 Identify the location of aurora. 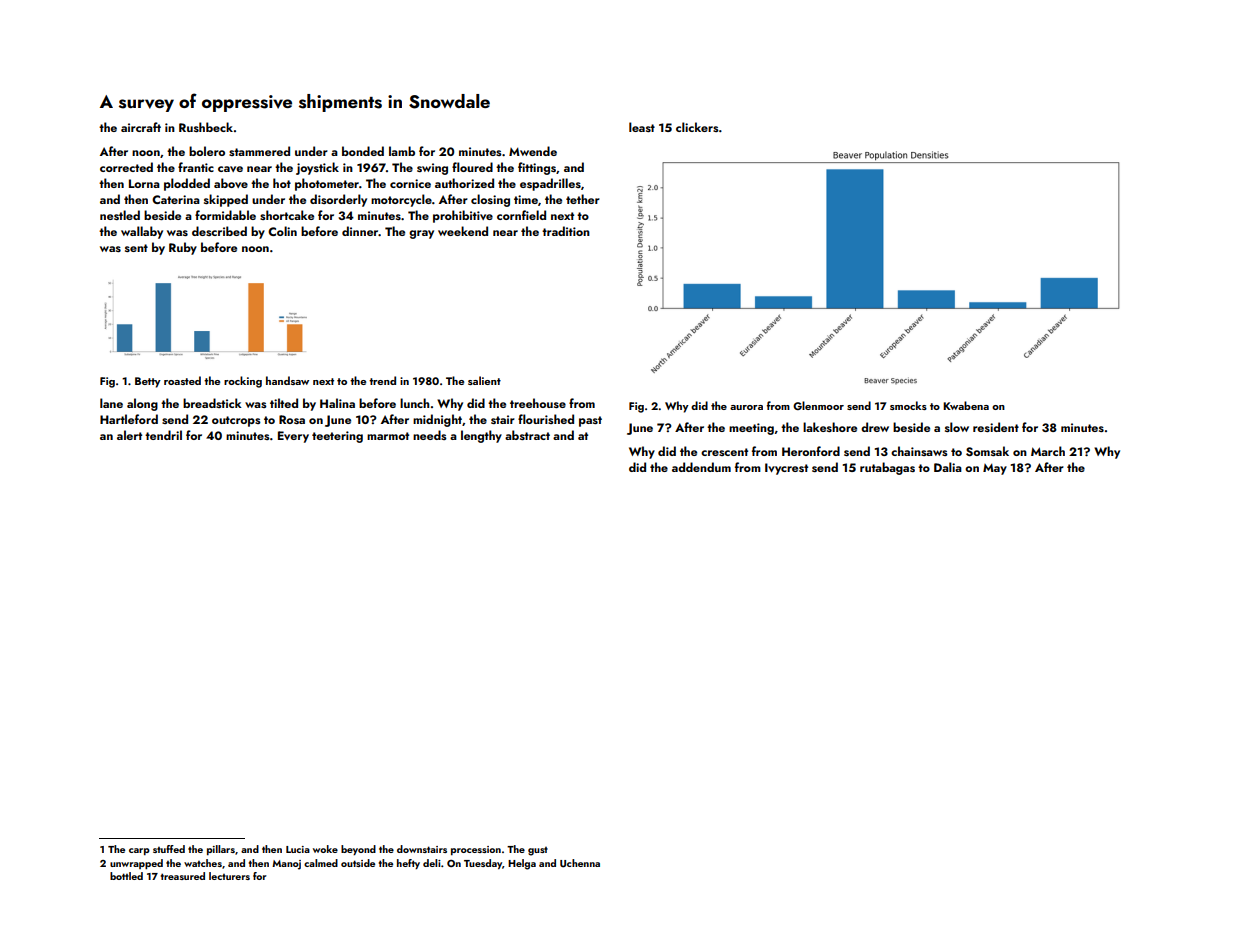
(746, 407).
